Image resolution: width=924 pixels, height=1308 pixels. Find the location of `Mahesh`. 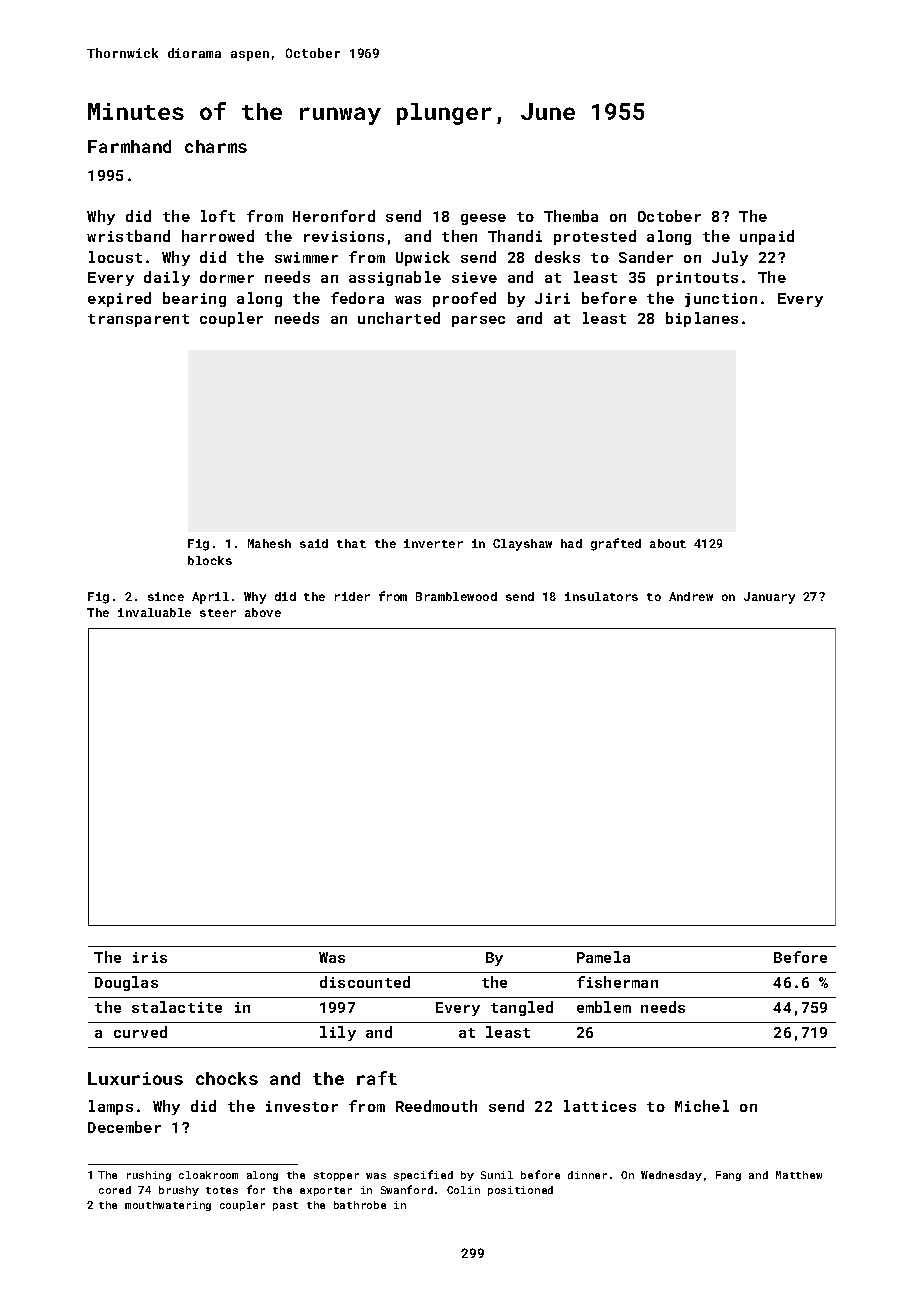

Mahesh is located at coordinates (269, 543).
